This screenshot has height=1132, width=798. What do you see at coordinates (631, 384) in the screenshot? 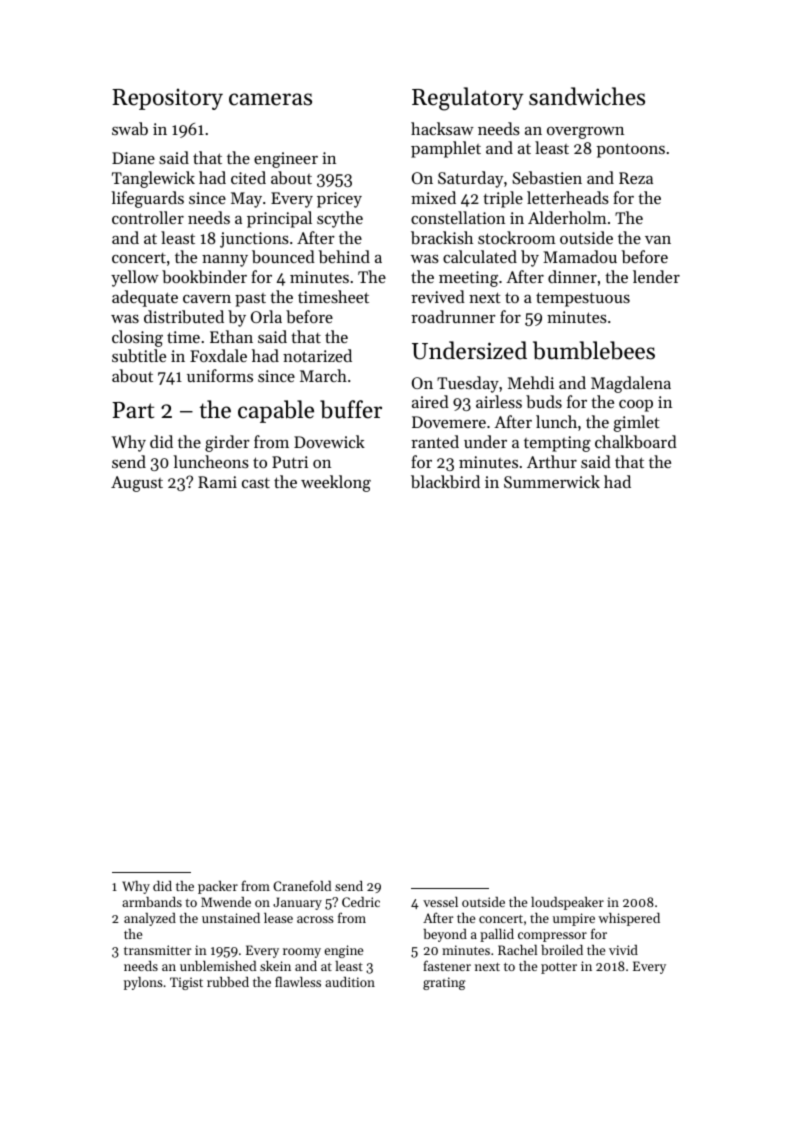
I see `Magdalena` at bounding box center [631, 384].
